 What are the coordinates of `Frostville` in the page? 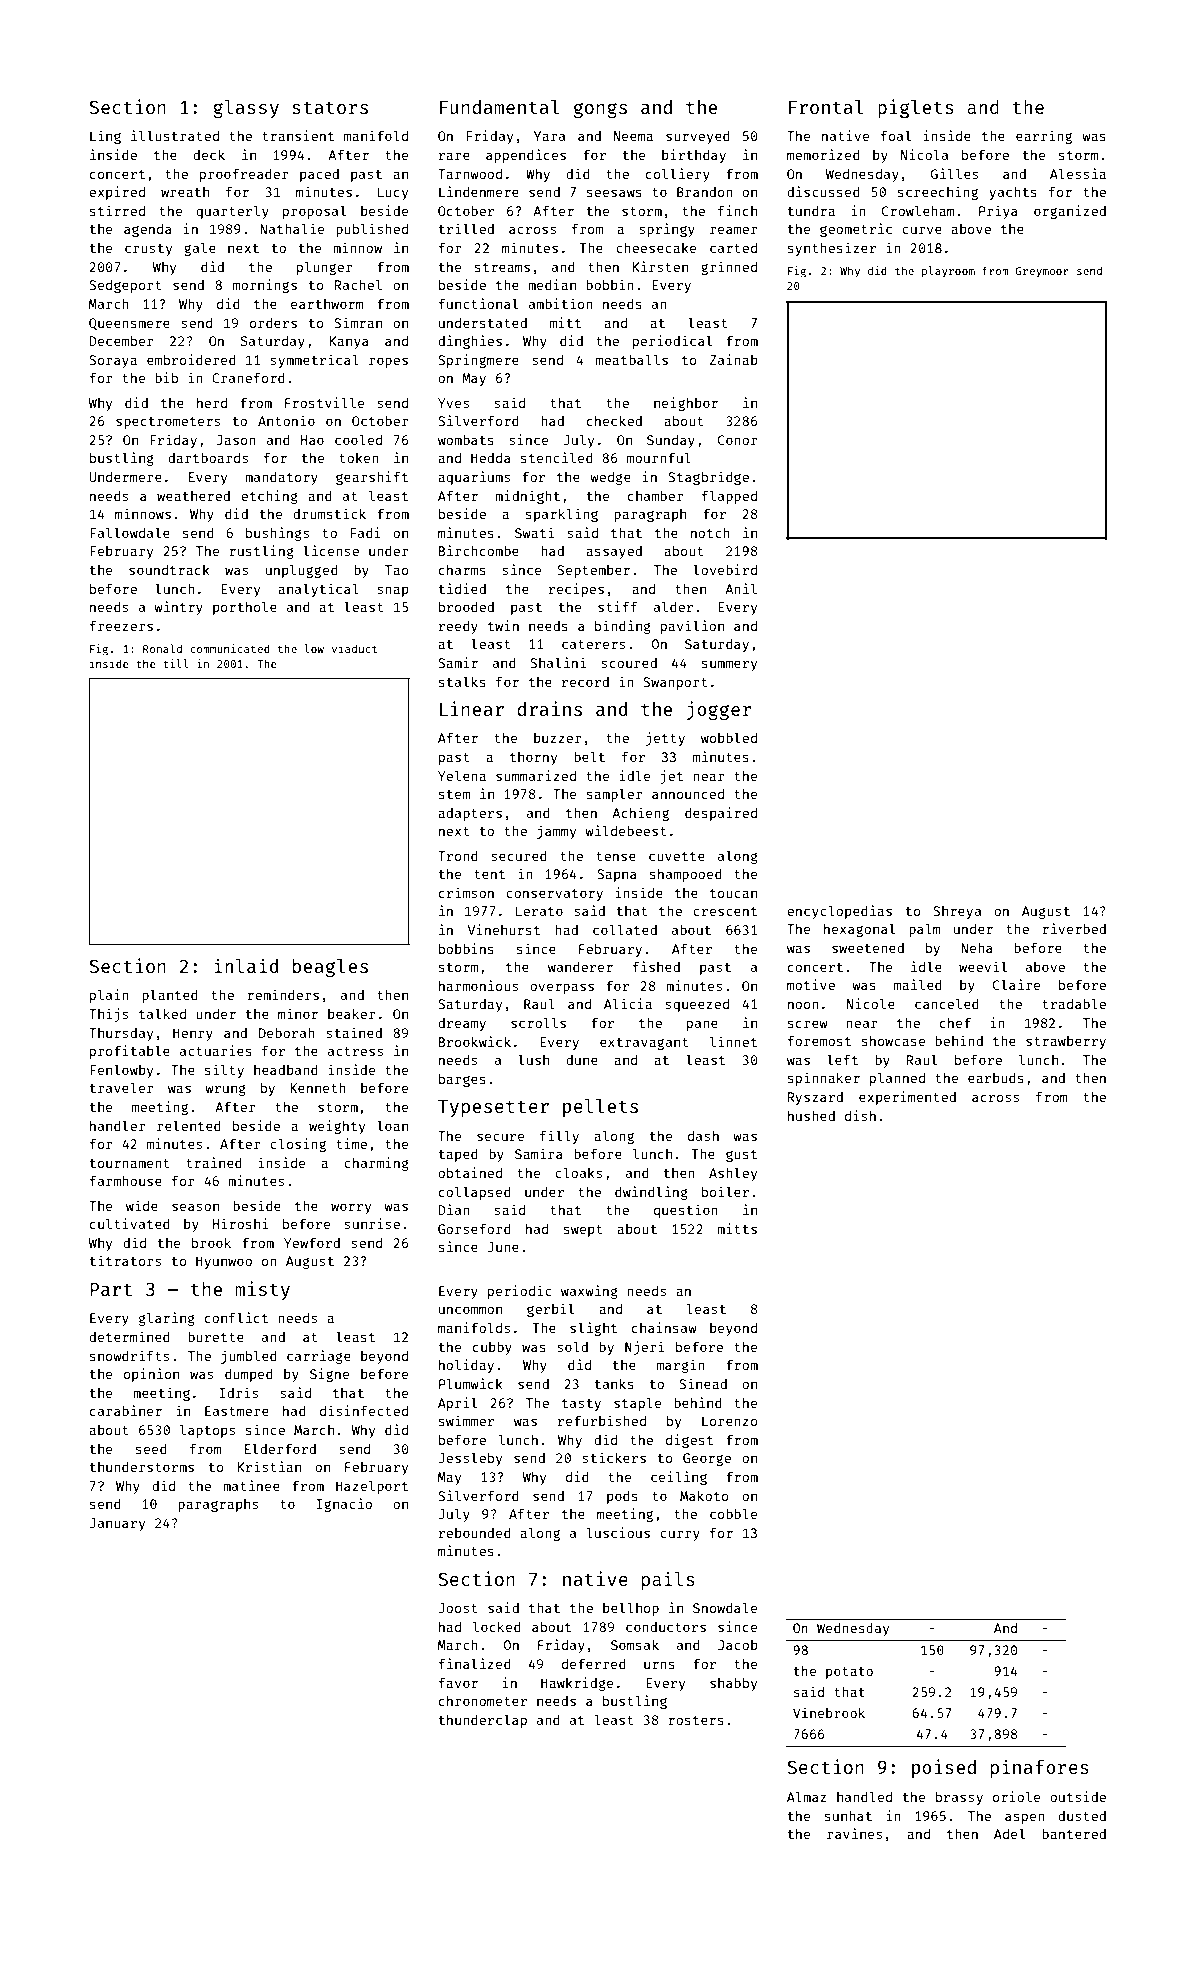 It's located at (324, 402).
